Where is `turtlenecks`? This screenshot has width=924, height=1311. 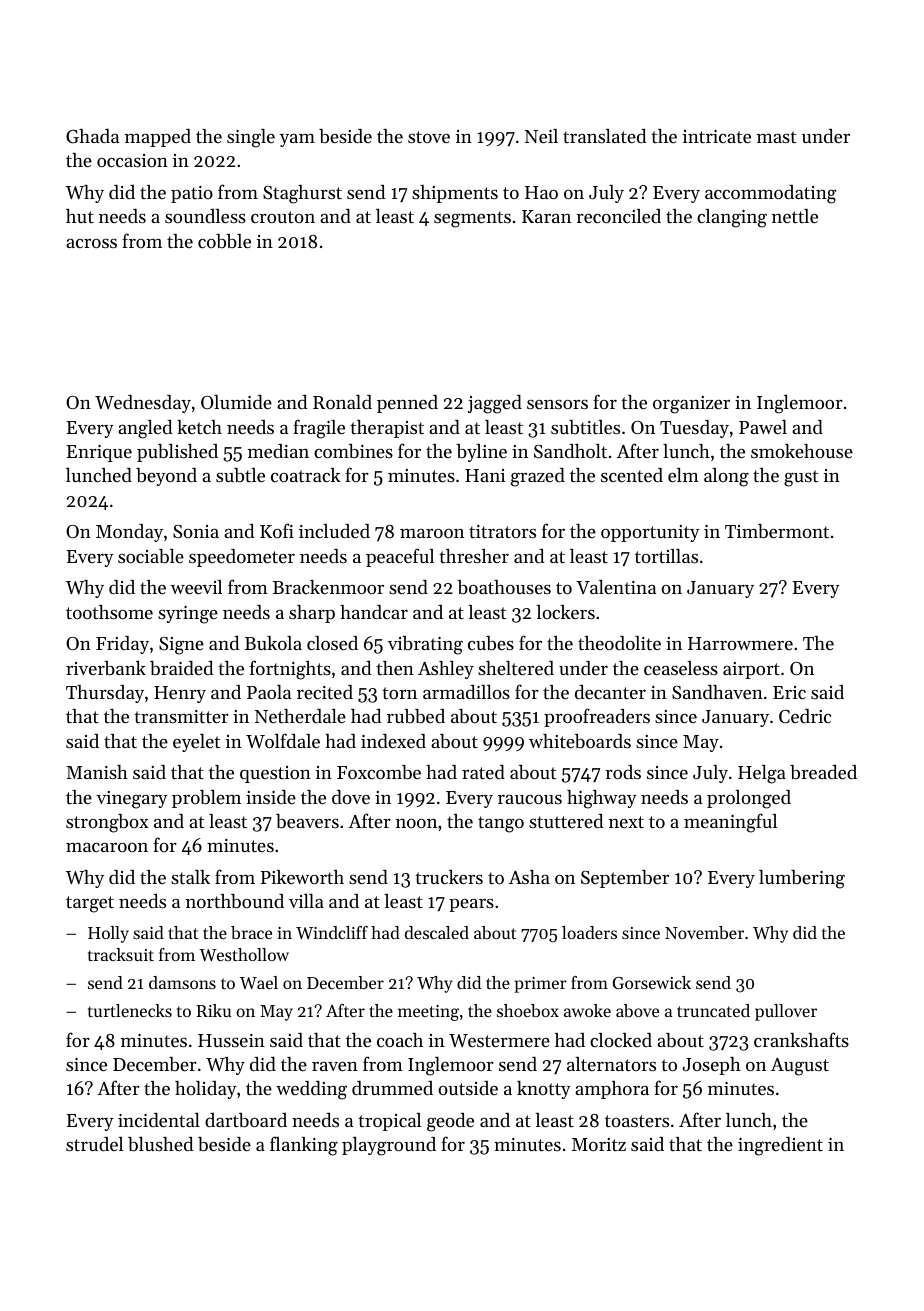 turtlenecks is located at coordinates (130, 1010).
